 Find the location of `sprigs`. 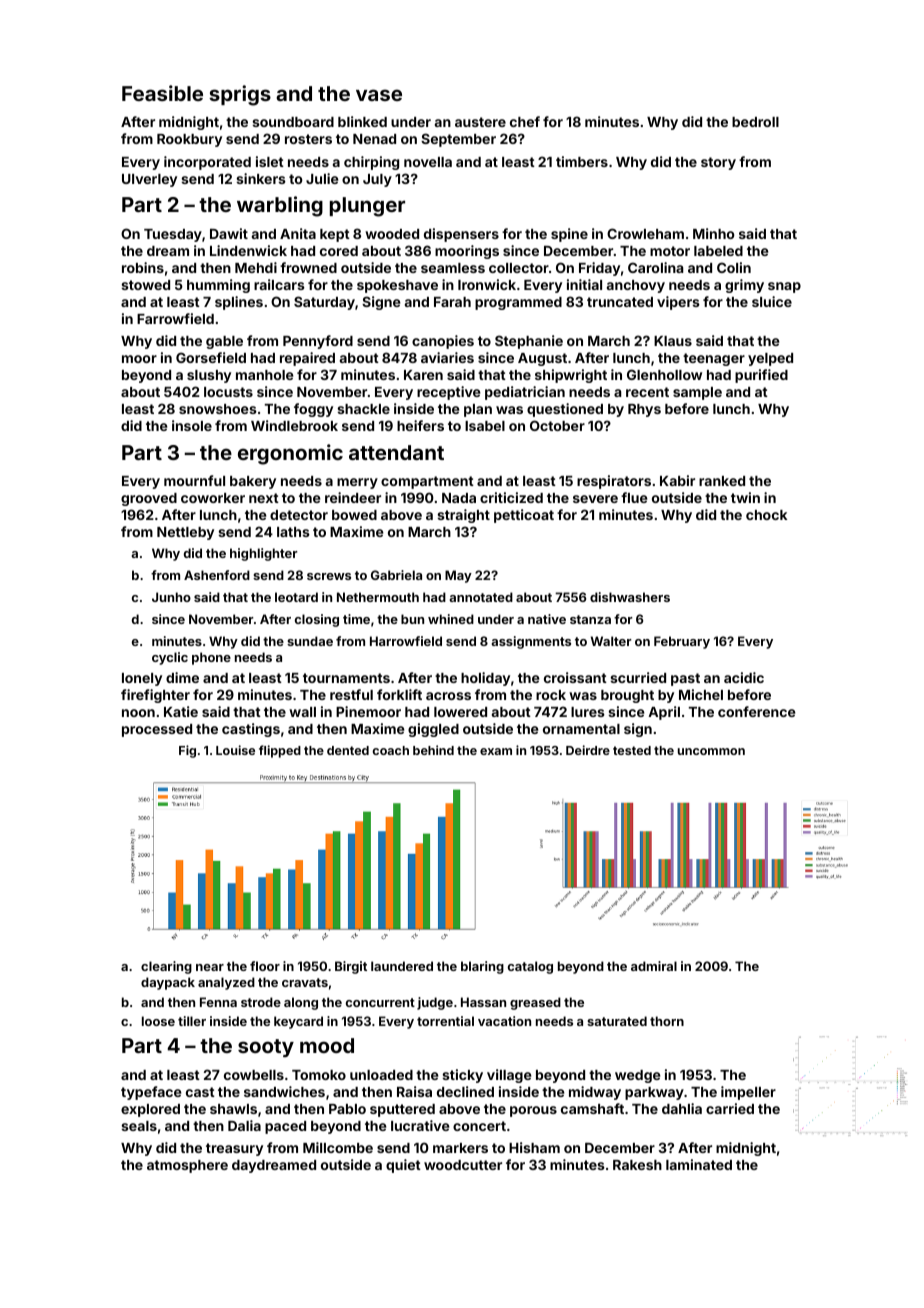

sprigs is located at coordinates (240, 95).
